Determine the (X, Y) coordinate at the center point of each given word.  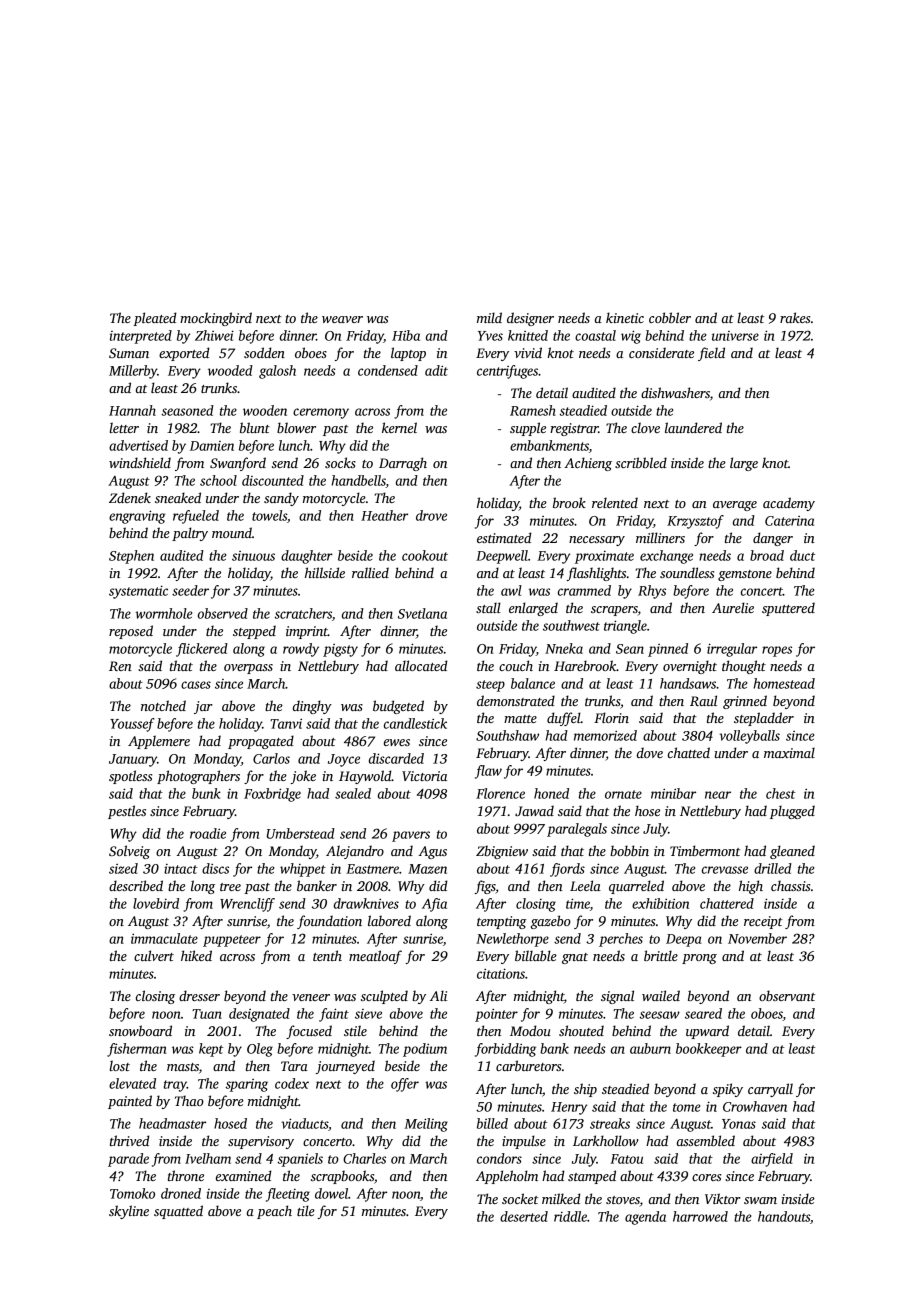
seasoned (188, 410)
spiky (728, 1090)
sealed (353, 793)
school (218, 480)
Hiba (406, 335)
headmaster (172, 1123)
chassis (790, 885)
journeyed (345, 1067)
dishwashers (675, 392)
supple (528, 429)
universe (735, 336)
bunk (206, 793)
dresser (199, 995)
